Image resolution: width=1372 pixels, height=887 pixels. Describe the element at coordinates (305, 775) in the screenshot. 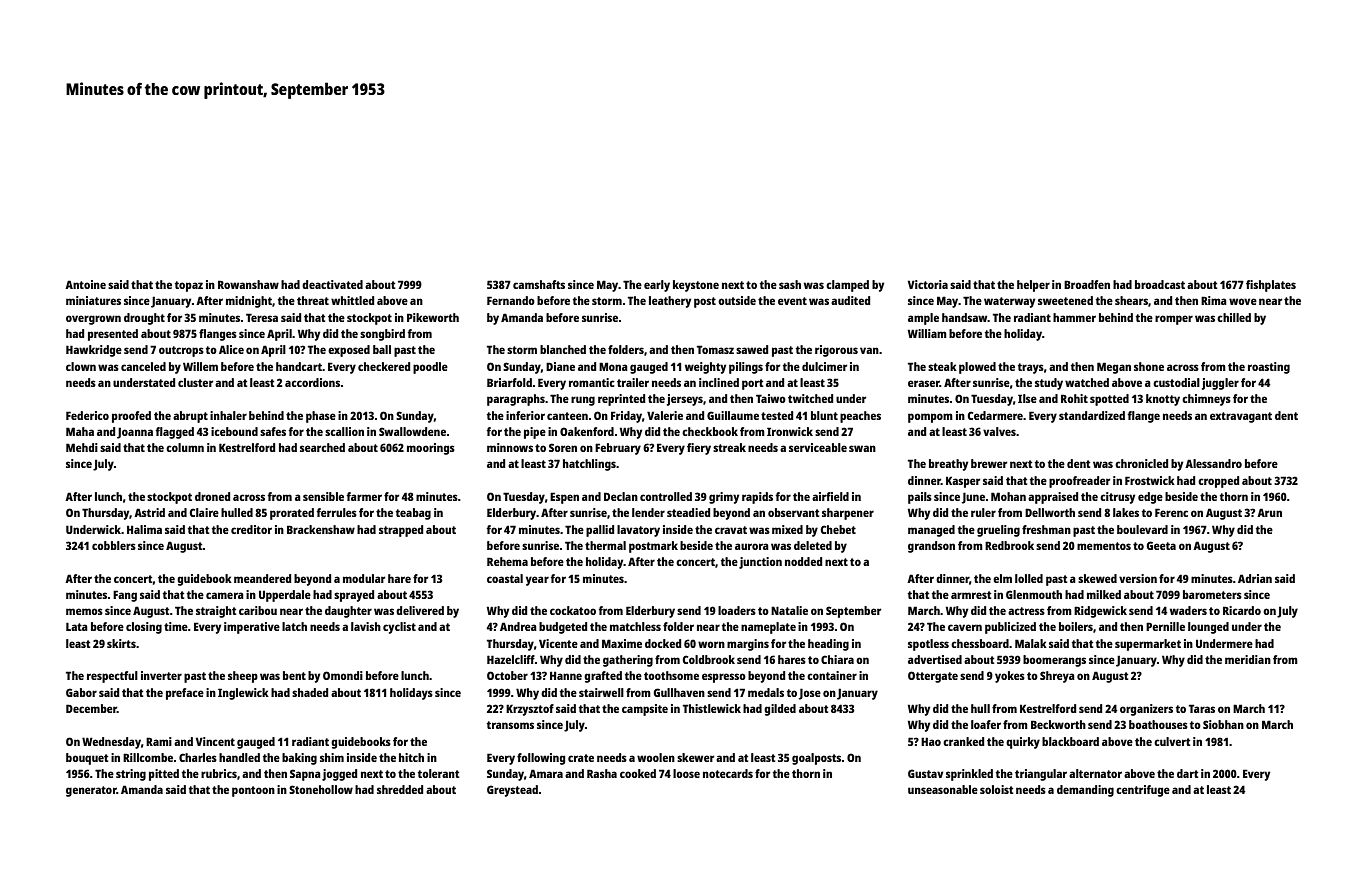

I see `Sapna` at that location.
